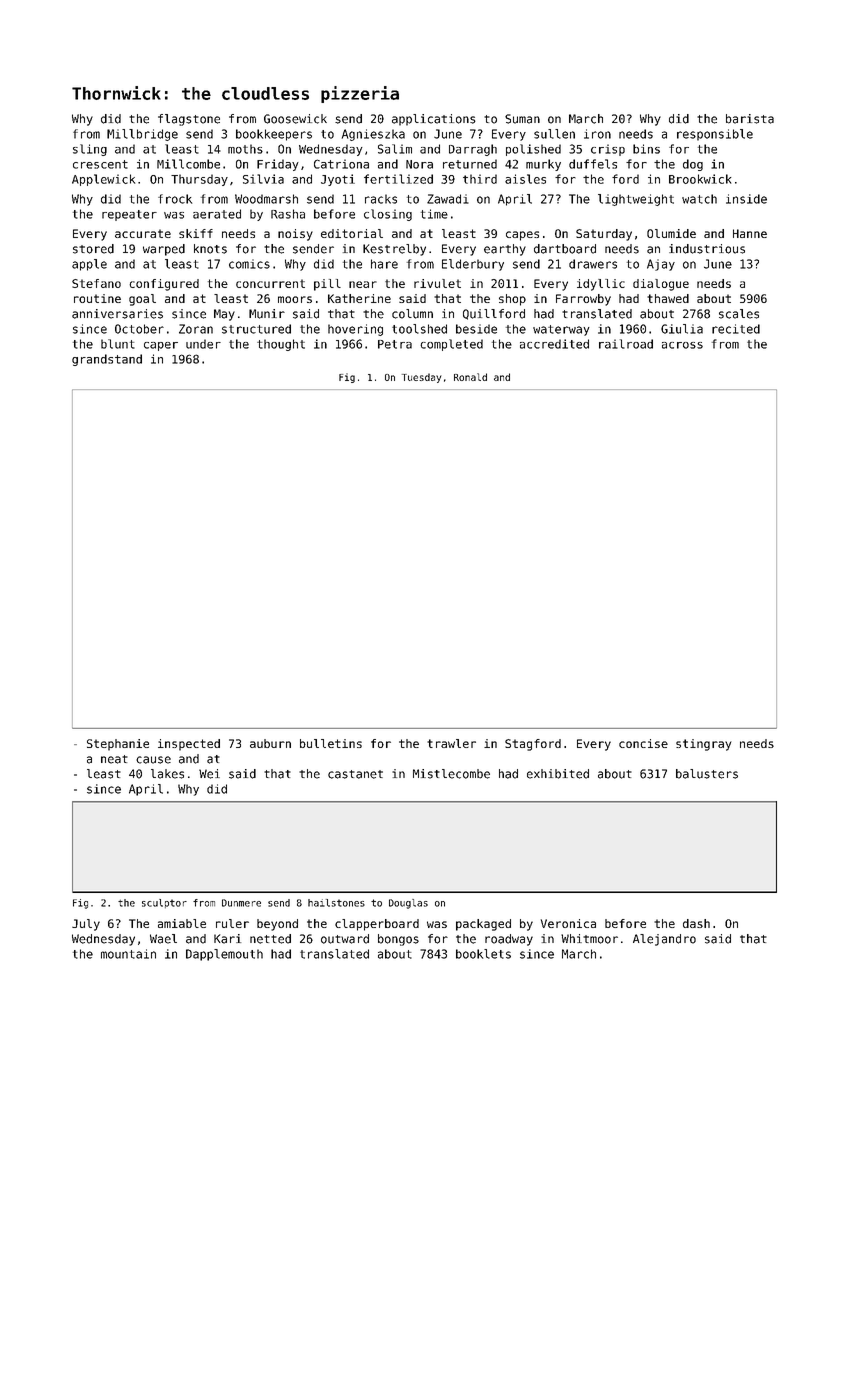  Describe the element at coordinates (210, 249) in the screenshot. I see `knots` at that location.
